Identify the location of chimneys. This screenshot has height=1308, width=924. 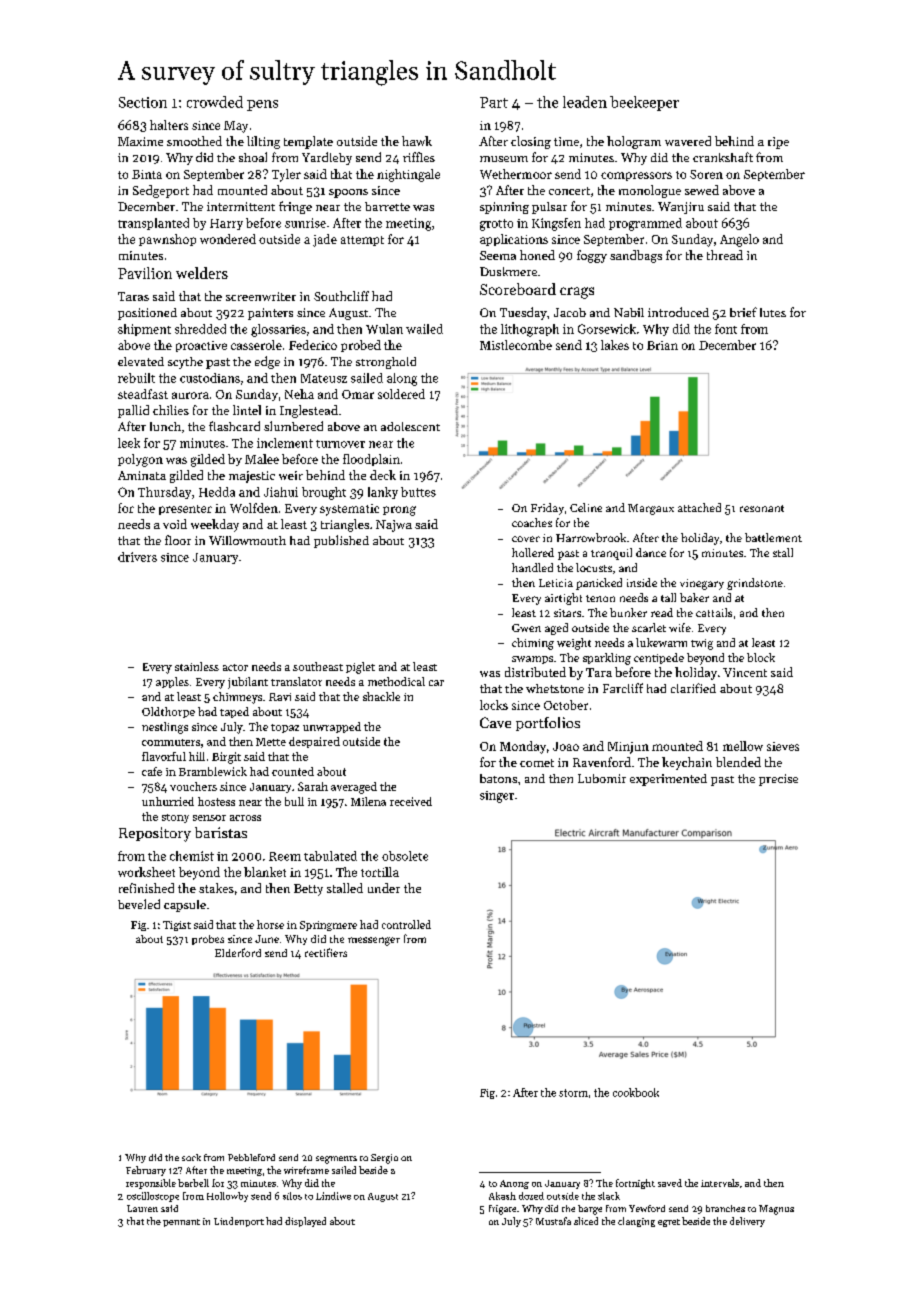
(237, 698).
